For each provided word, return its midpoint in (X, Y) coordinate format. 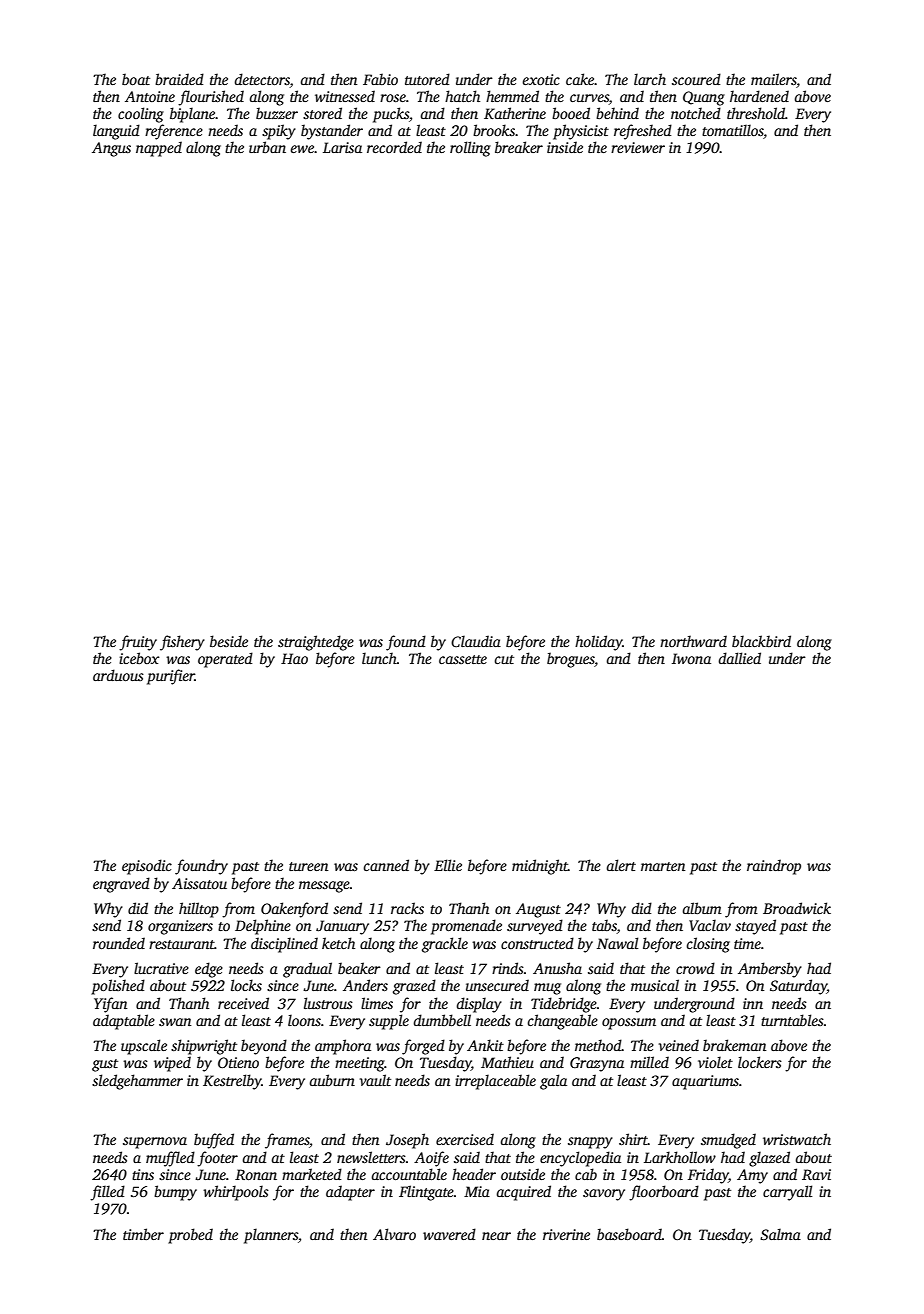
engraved (121, 885)
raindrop (774, 867)
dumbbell (442, 1020)
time (747, 943)
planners (271, 1236)
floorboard (664, 1193)
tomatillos (733, 131)
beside (229, 641)
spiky (279, 132)
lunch (379, 658)
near (496, 1236)
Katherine (515, 113)
